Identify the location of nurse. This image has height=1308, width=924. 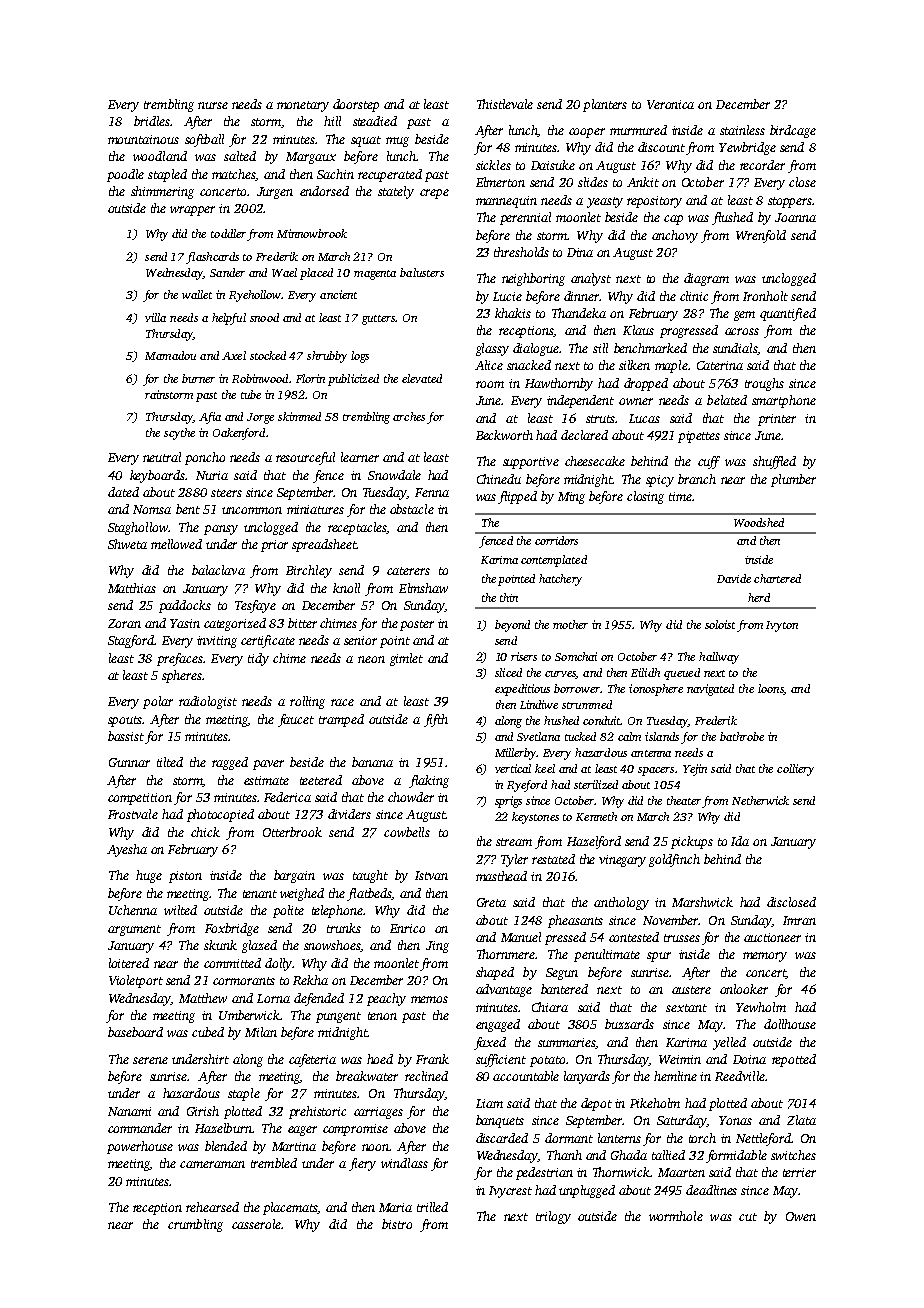
(213, 105).
